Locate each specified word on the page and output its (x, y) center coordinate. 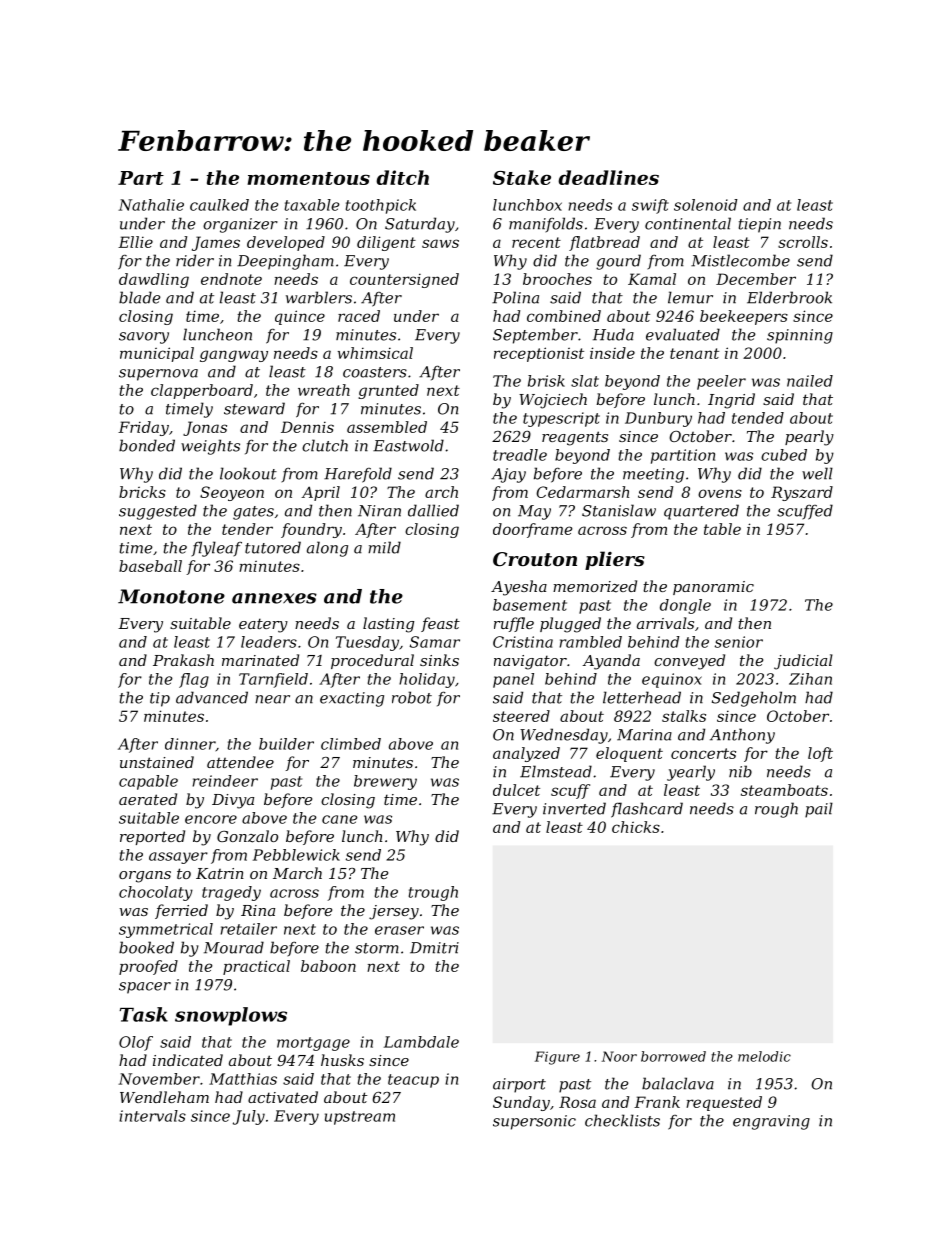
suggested (158, 512)
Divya (233, 801)
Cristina (523, 642)
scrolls (803, 242)
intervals (152, 1116)
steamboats (784, 790)
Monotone (171, 596)
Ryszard (802, 493)
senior (739, 642)
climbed (351, 744)
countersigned (404, 280)
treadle (520, 455)
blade (139, 297)
